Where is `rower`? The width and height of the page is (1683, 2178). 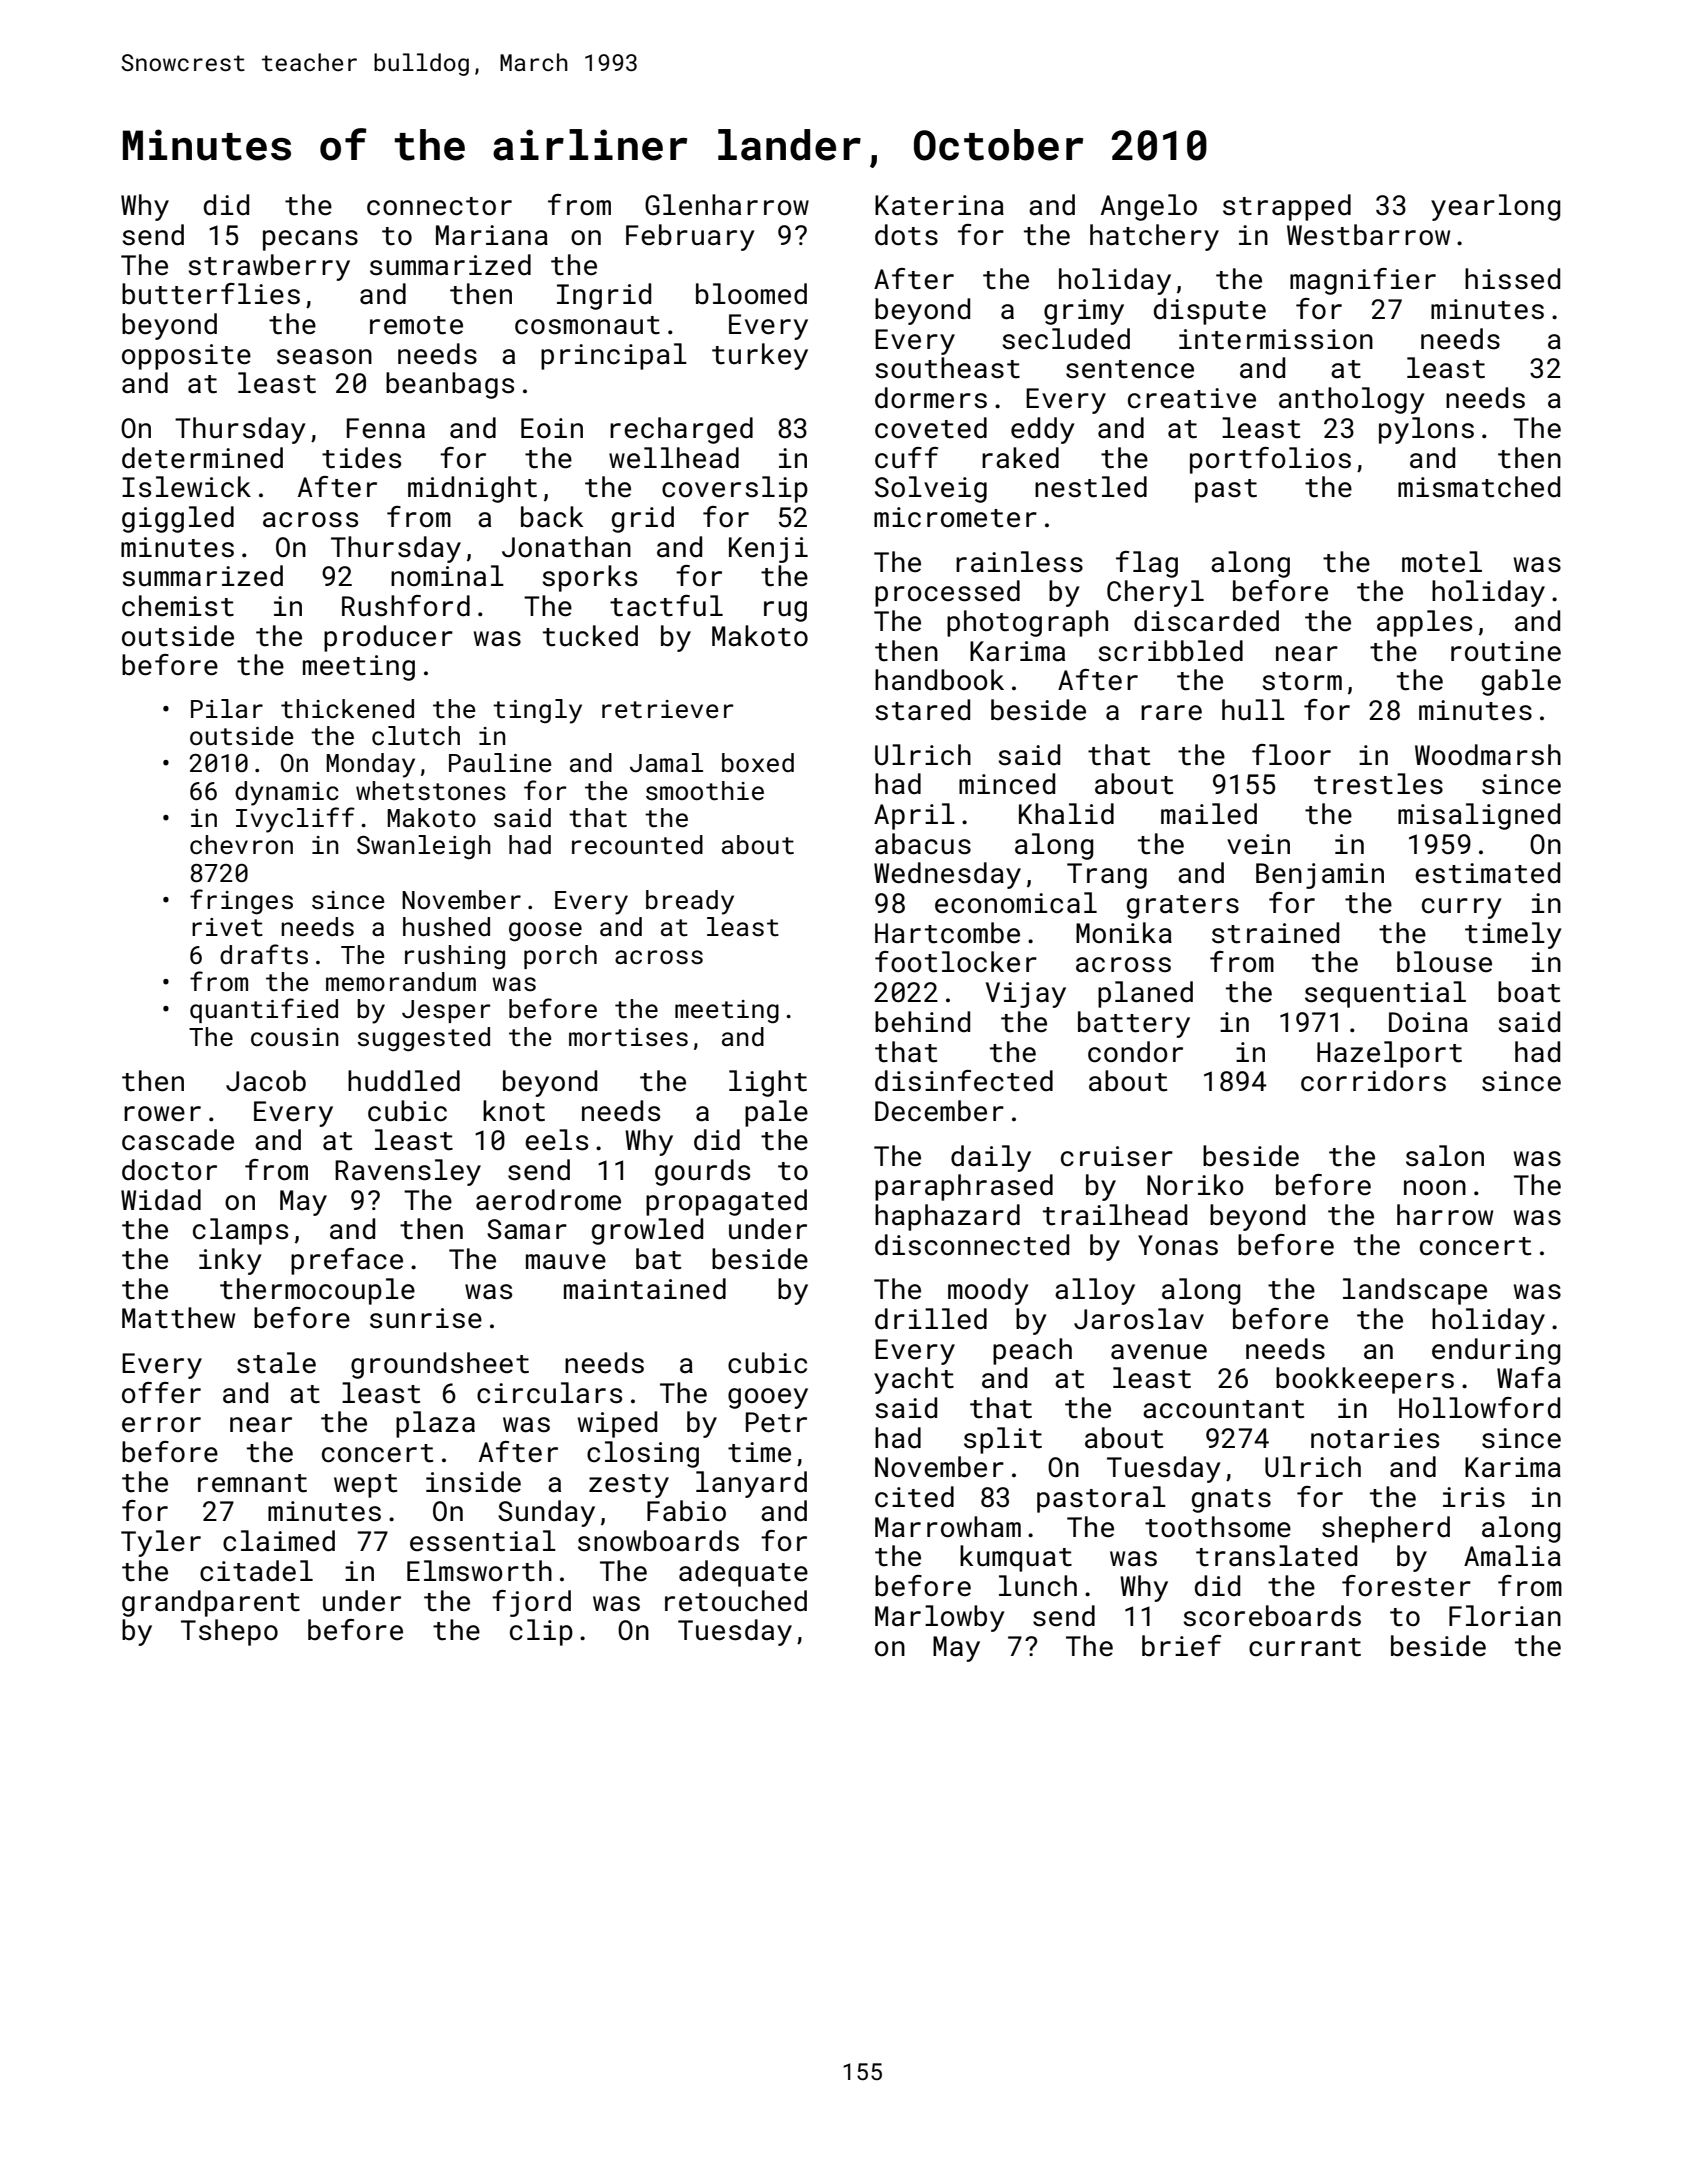 rower is located at coordinates (162, 1114).
